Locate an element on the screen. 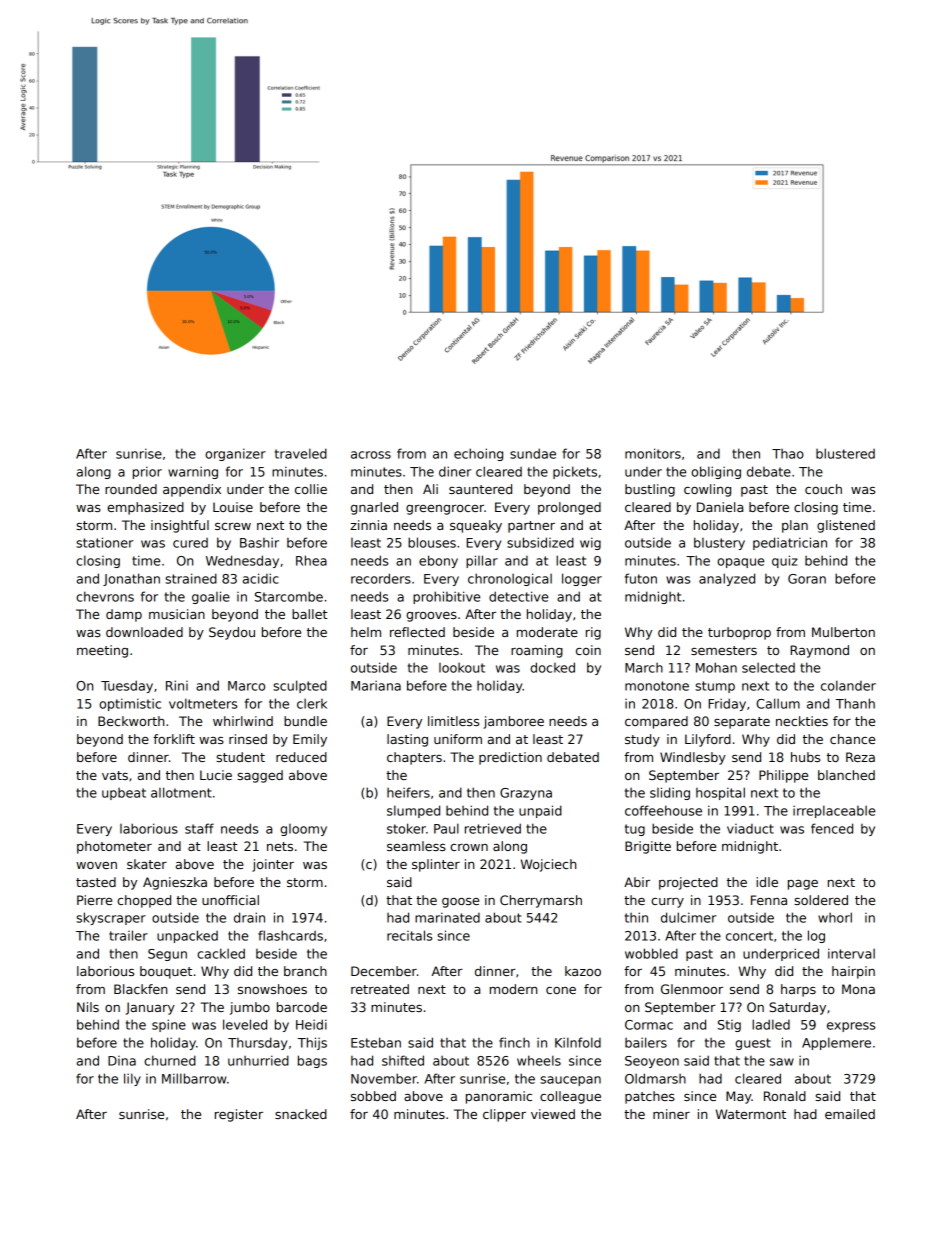  barcode is located at coordinates (302, 1007).
